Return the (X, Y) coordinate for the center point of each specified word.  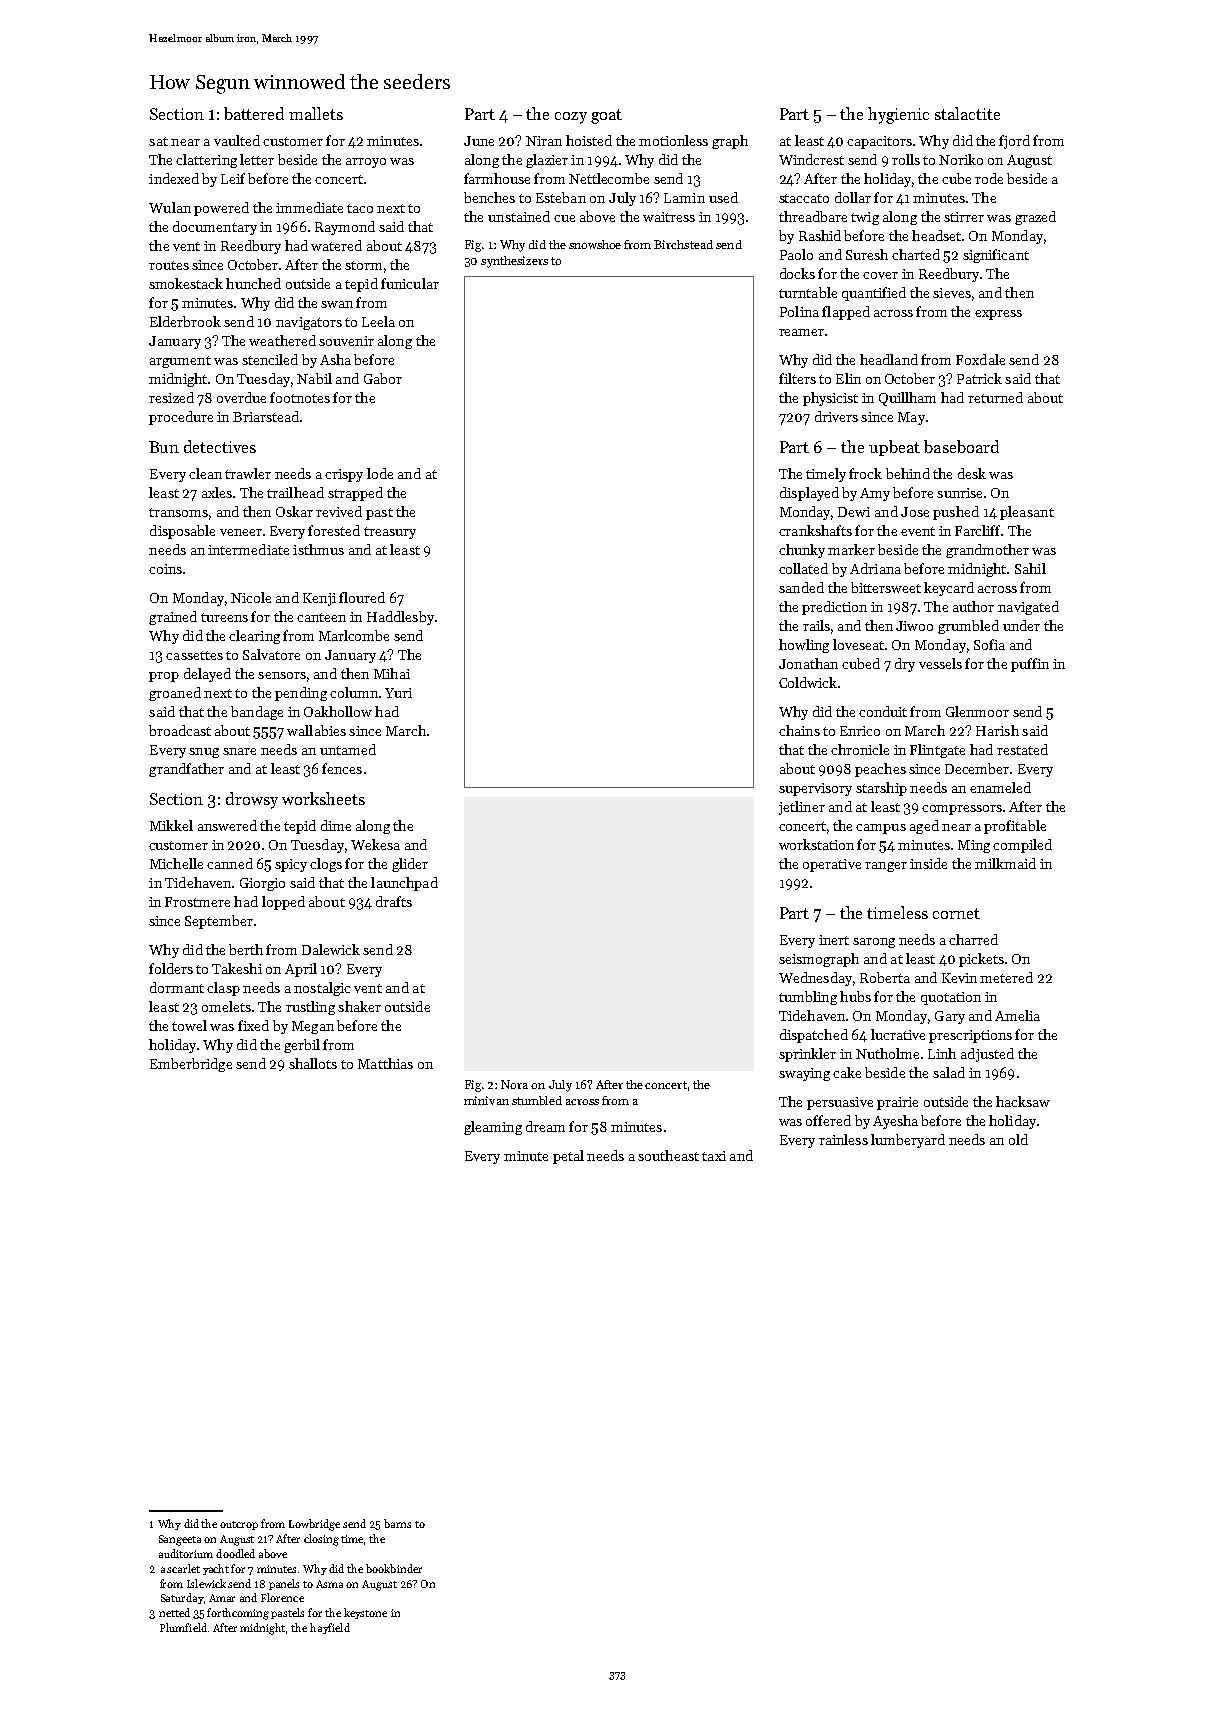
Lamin (684, 198)
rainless (843, 1139)
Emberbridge (191, 1065)
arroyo (366, 163)
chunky (802, 551)
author (973, 606)
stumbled (537, 1100)
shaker (359, 1006)
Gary (950, 1017)
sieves (952, 293)
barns (397, 1523)
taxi (714, 1156)
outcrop (239, 1525)
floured (362, 597)
